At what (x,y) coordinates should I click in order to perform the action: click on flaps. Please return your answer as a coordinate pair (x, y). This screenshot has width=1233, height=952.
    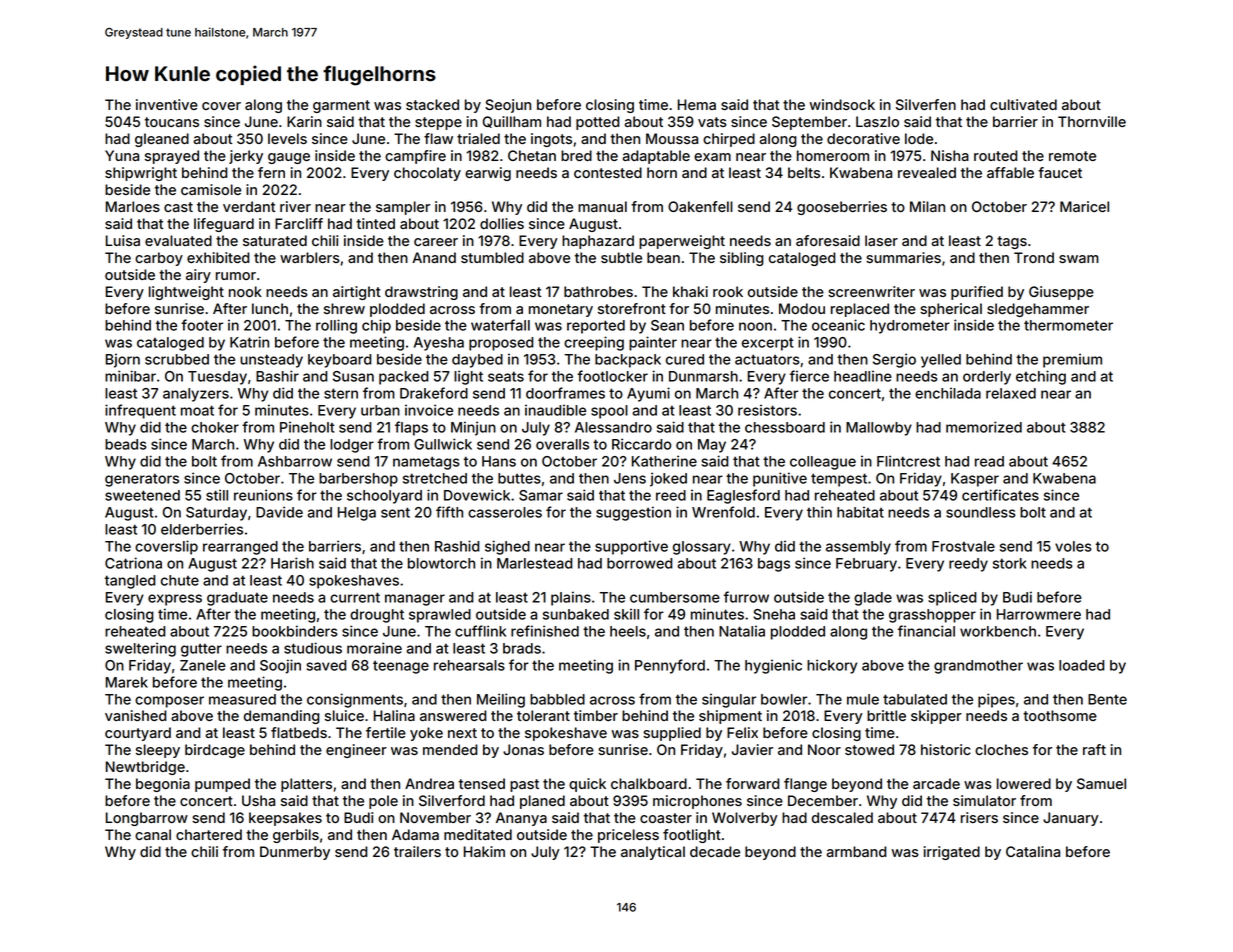
    Looking at the image, I should click on (411, 428).
